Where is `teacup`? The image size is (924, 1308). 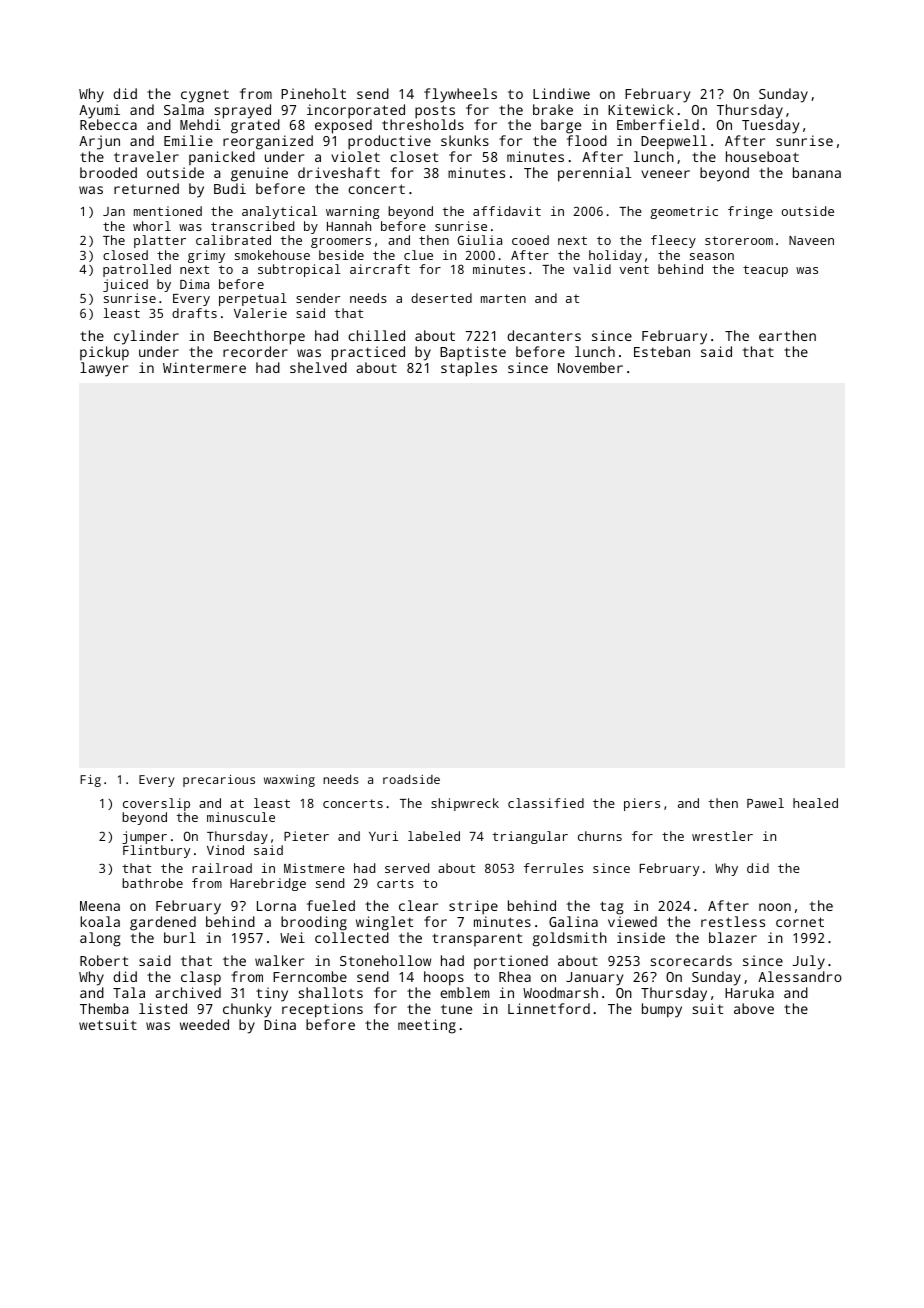
teacup is located at coordinates (765, 271).
